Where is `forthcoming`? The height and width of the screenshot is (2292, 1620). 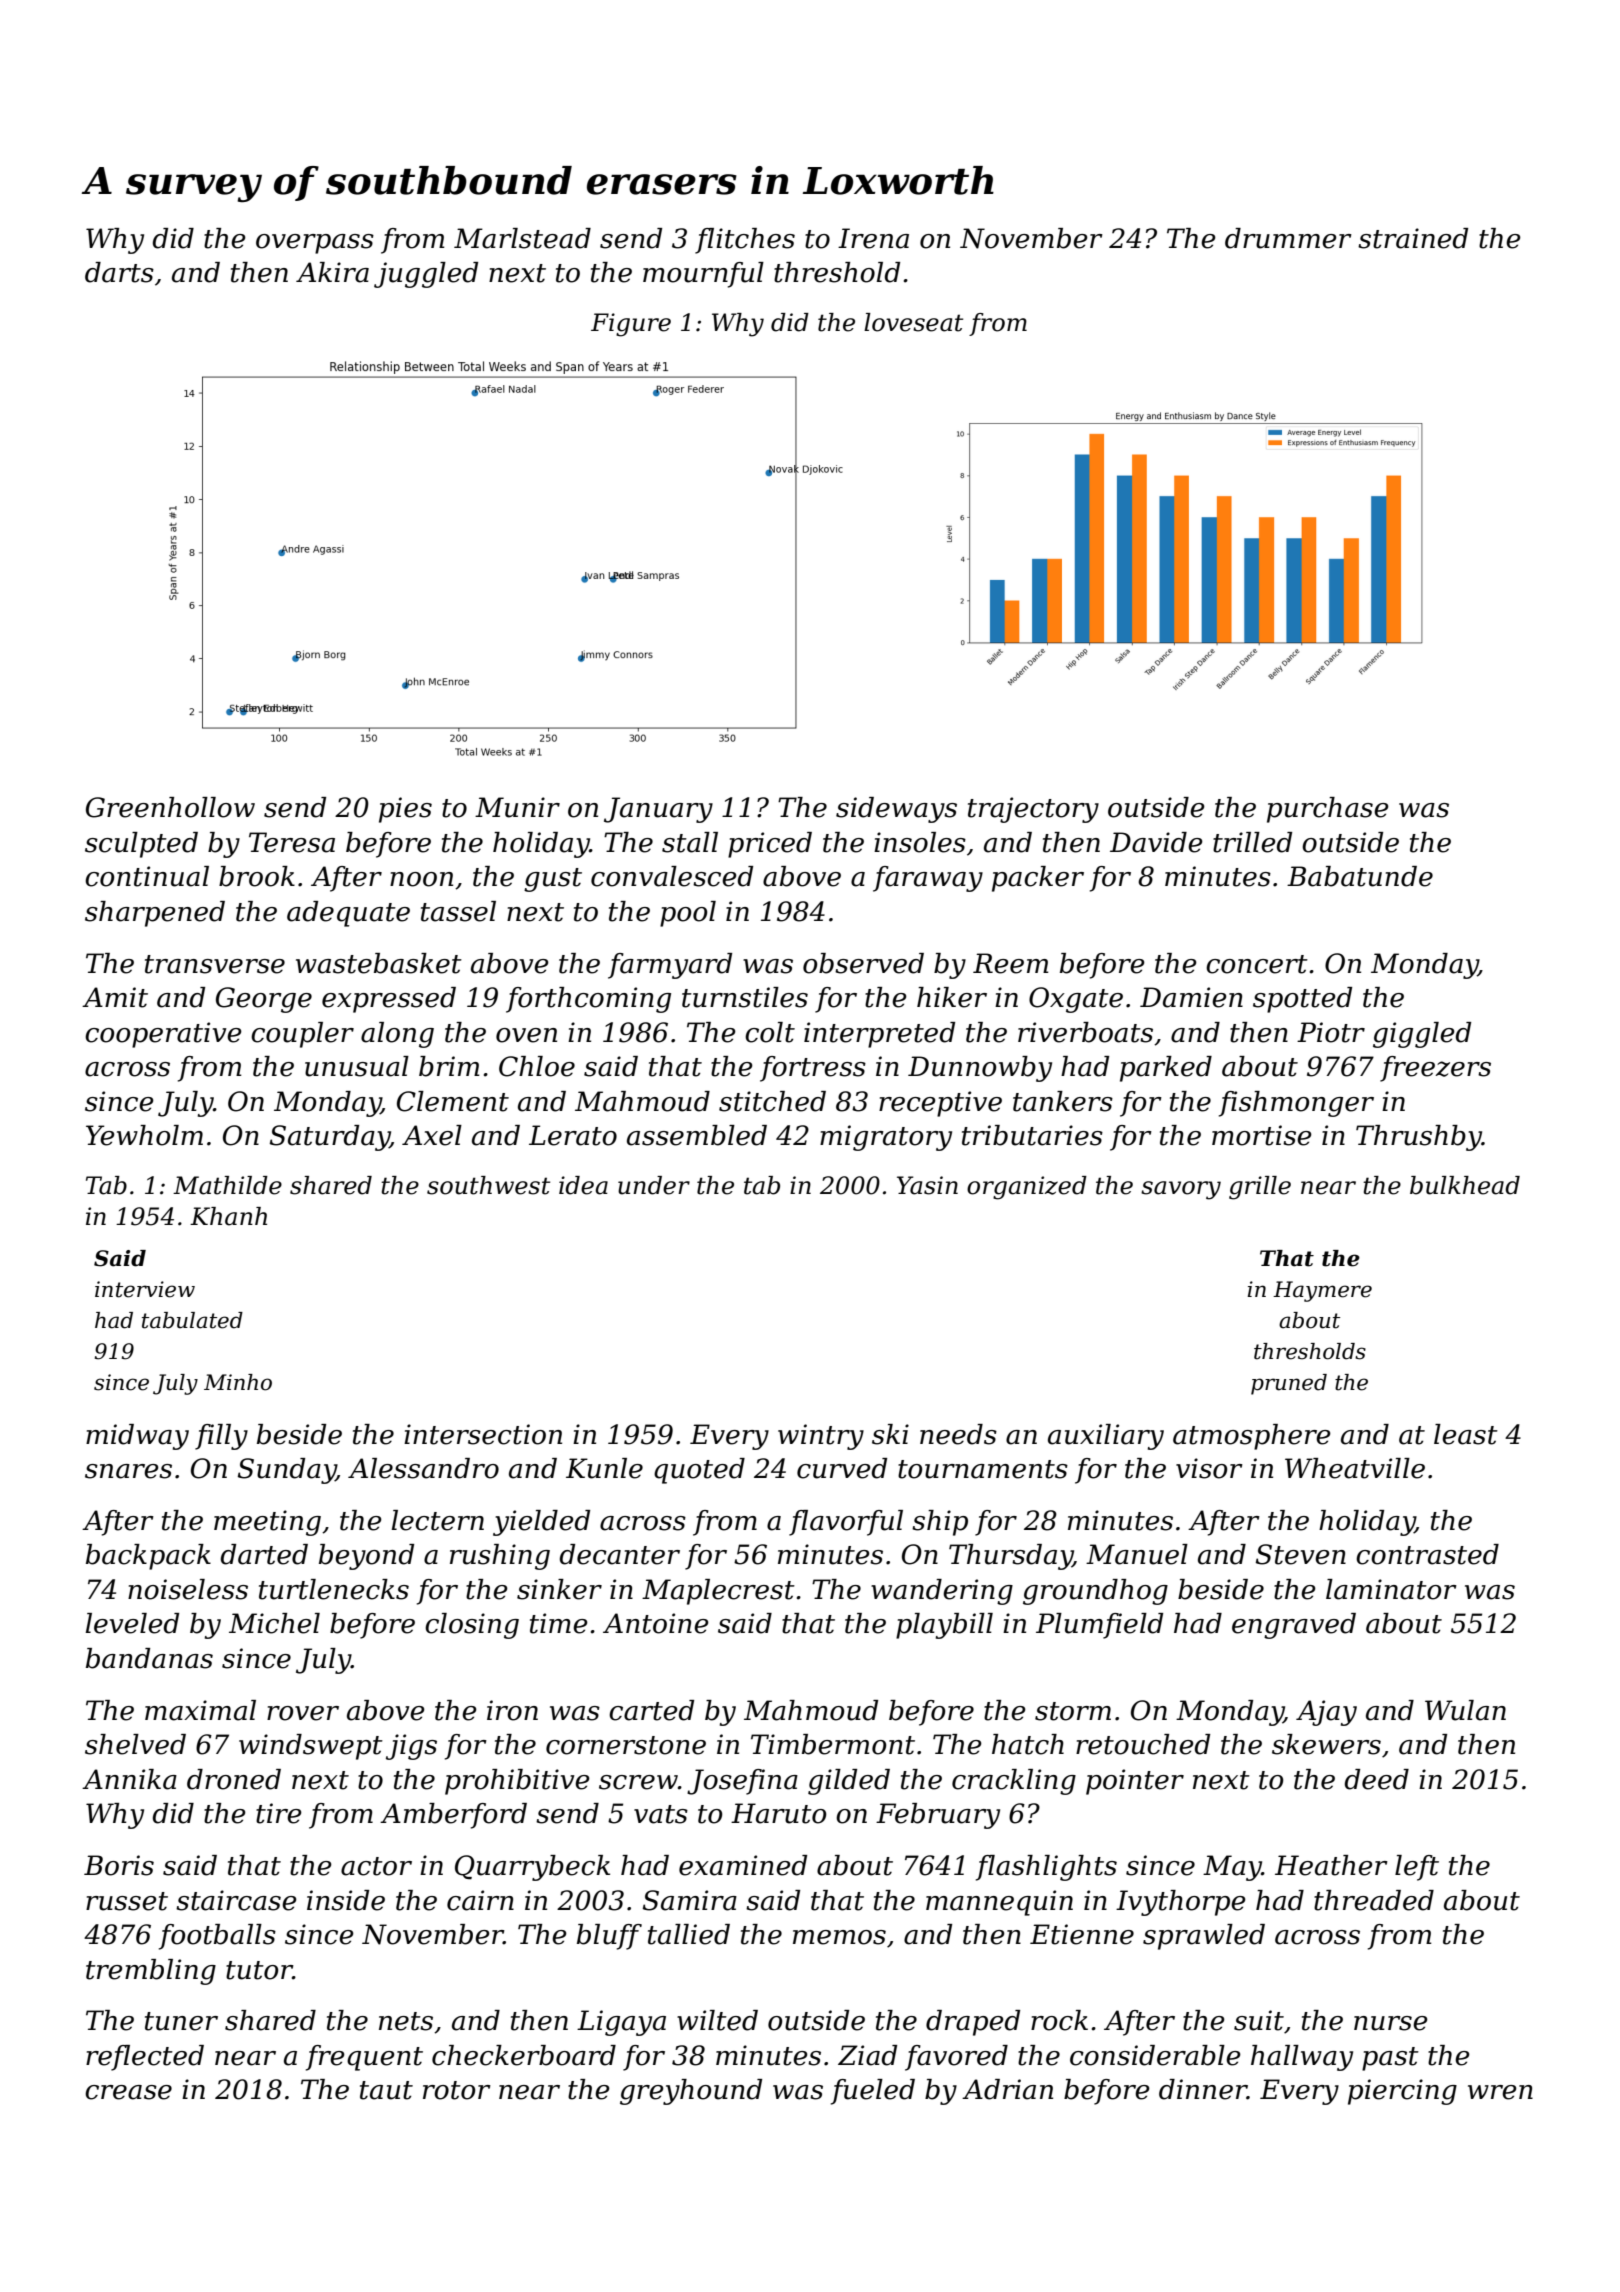 forthcoming is located at coordinates (588, 1000).
